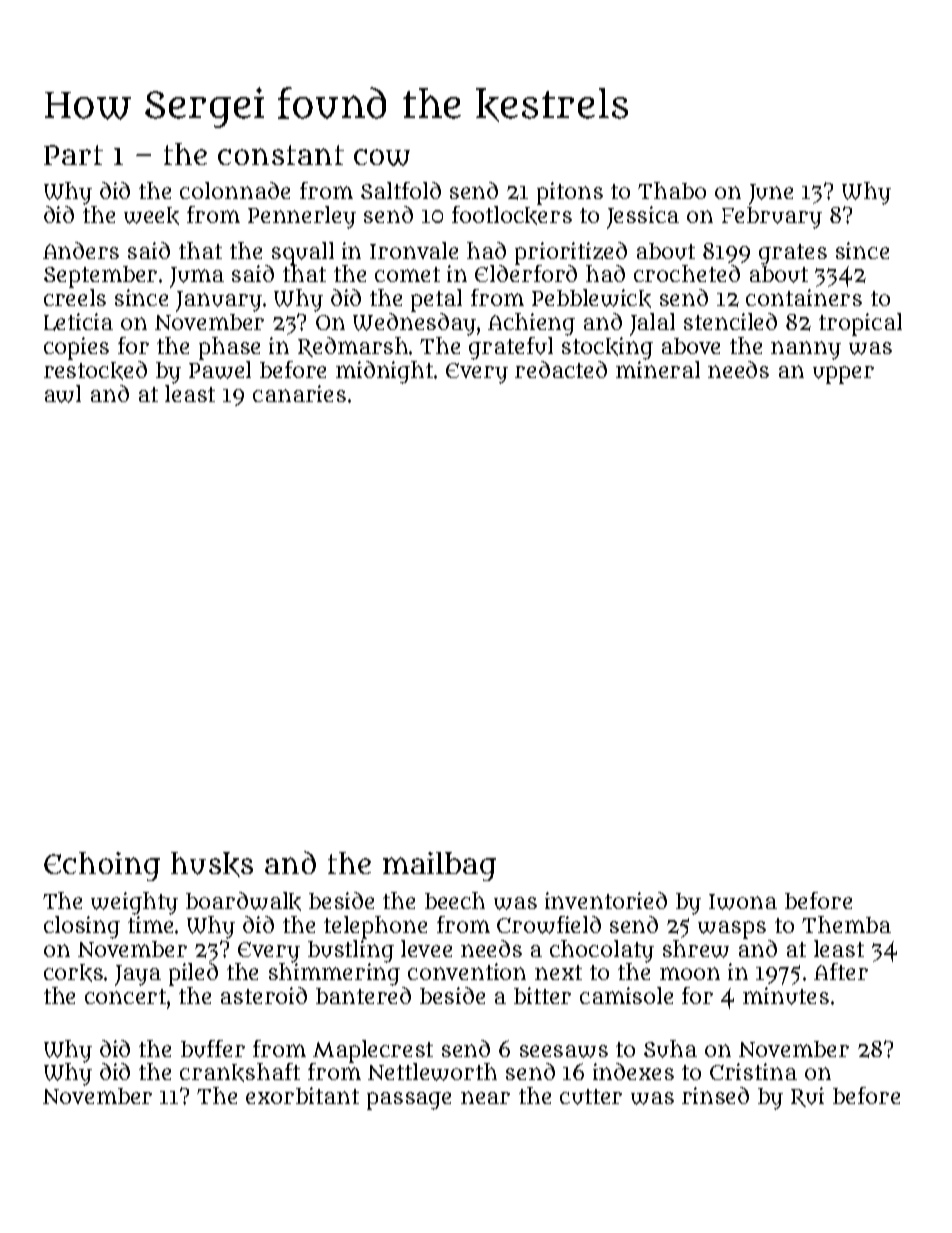 This image has height=1233, width=952. I want to click on mailbag, so click(439, 866).
